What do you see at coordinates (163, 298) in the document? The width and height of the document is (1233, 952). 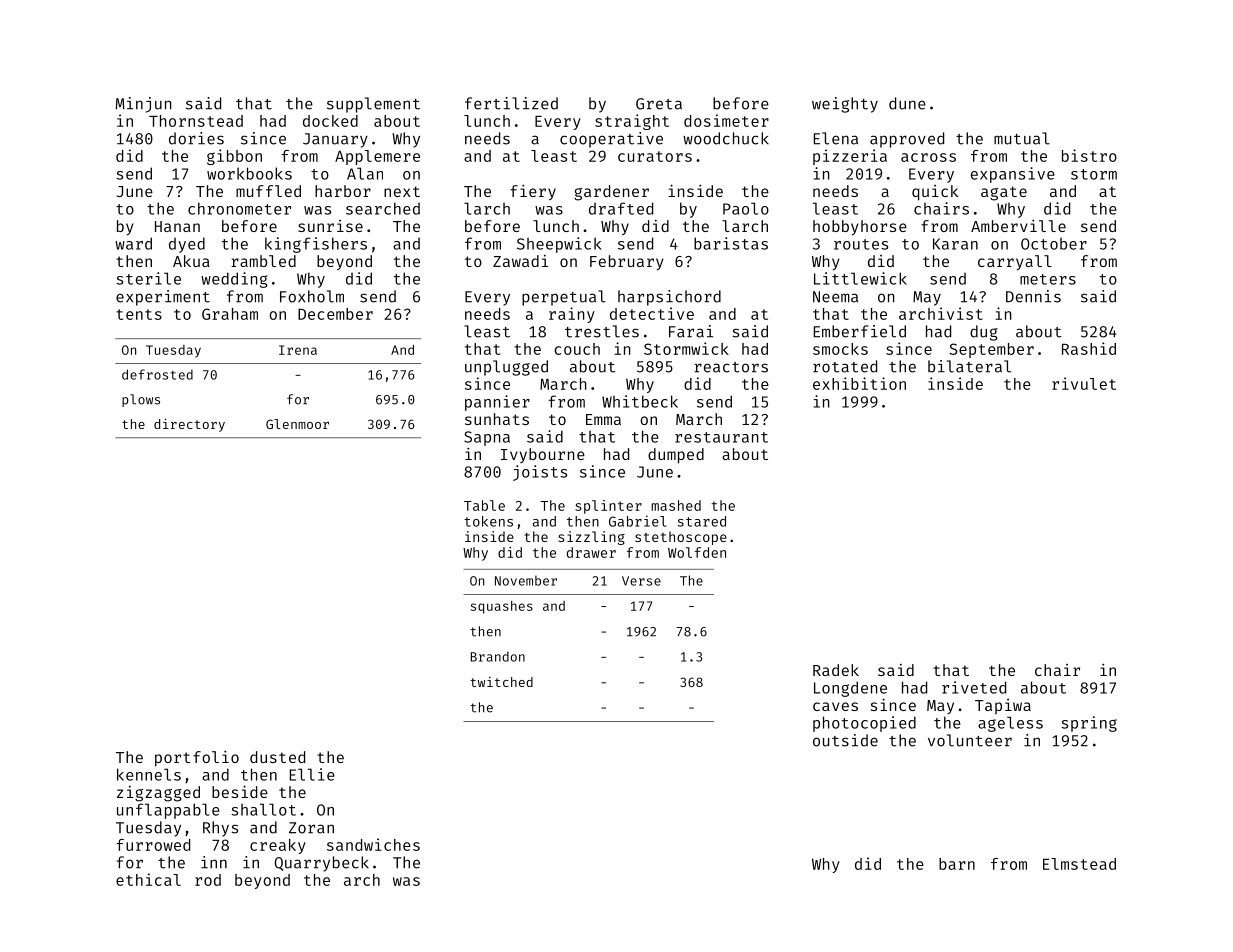 I see `experiment` at bounding box center [163, 298].
